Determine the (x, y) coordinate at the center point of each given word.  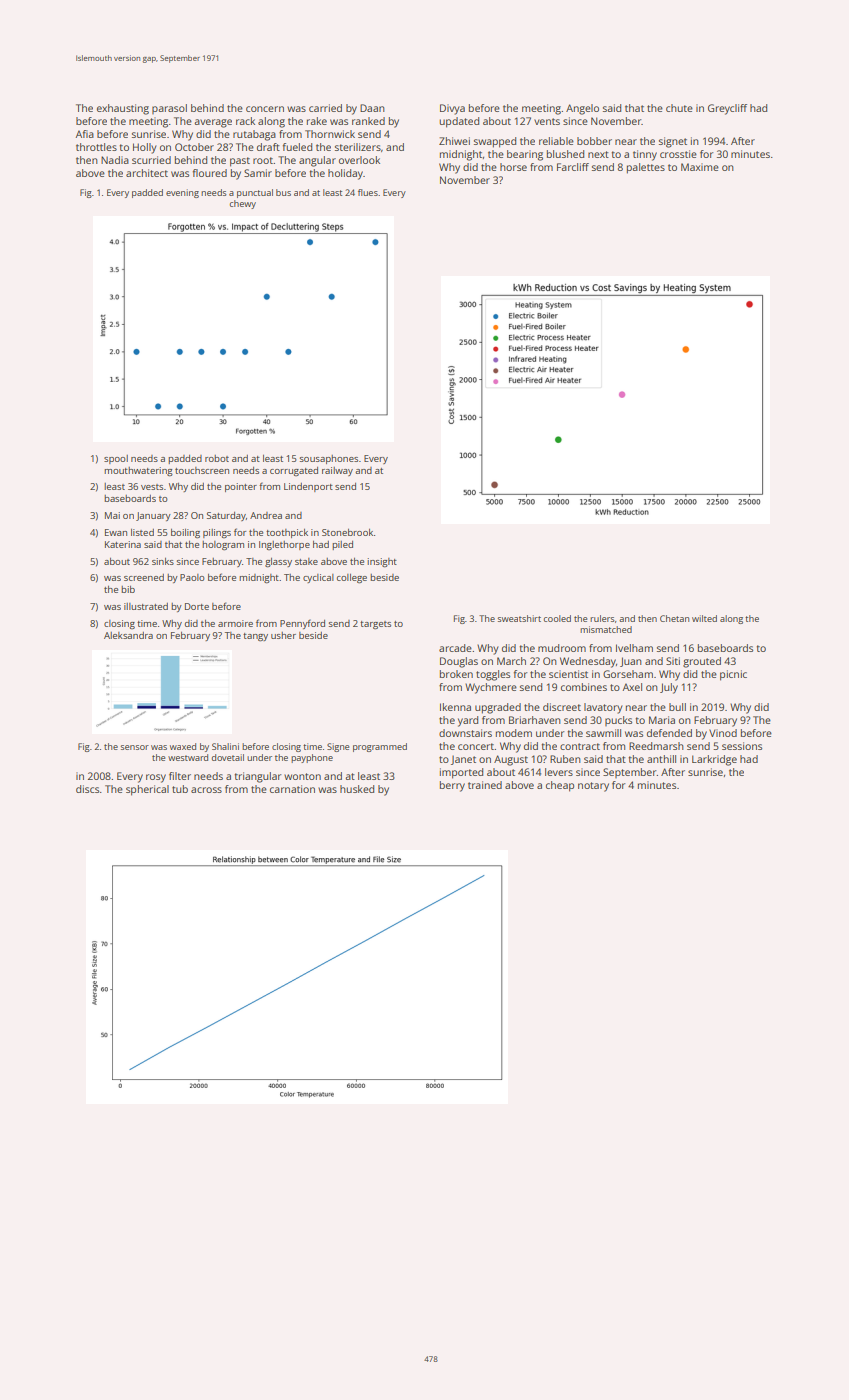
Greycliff (727, 109)
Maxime (700, 167)
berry (452, 786)
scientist (568, 674)
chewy (243, 204)
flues (368, 192)
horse (513, 167)
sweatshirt (519, 618)
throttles (96, 147)
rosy (156, 778)
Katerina (123, 544)
